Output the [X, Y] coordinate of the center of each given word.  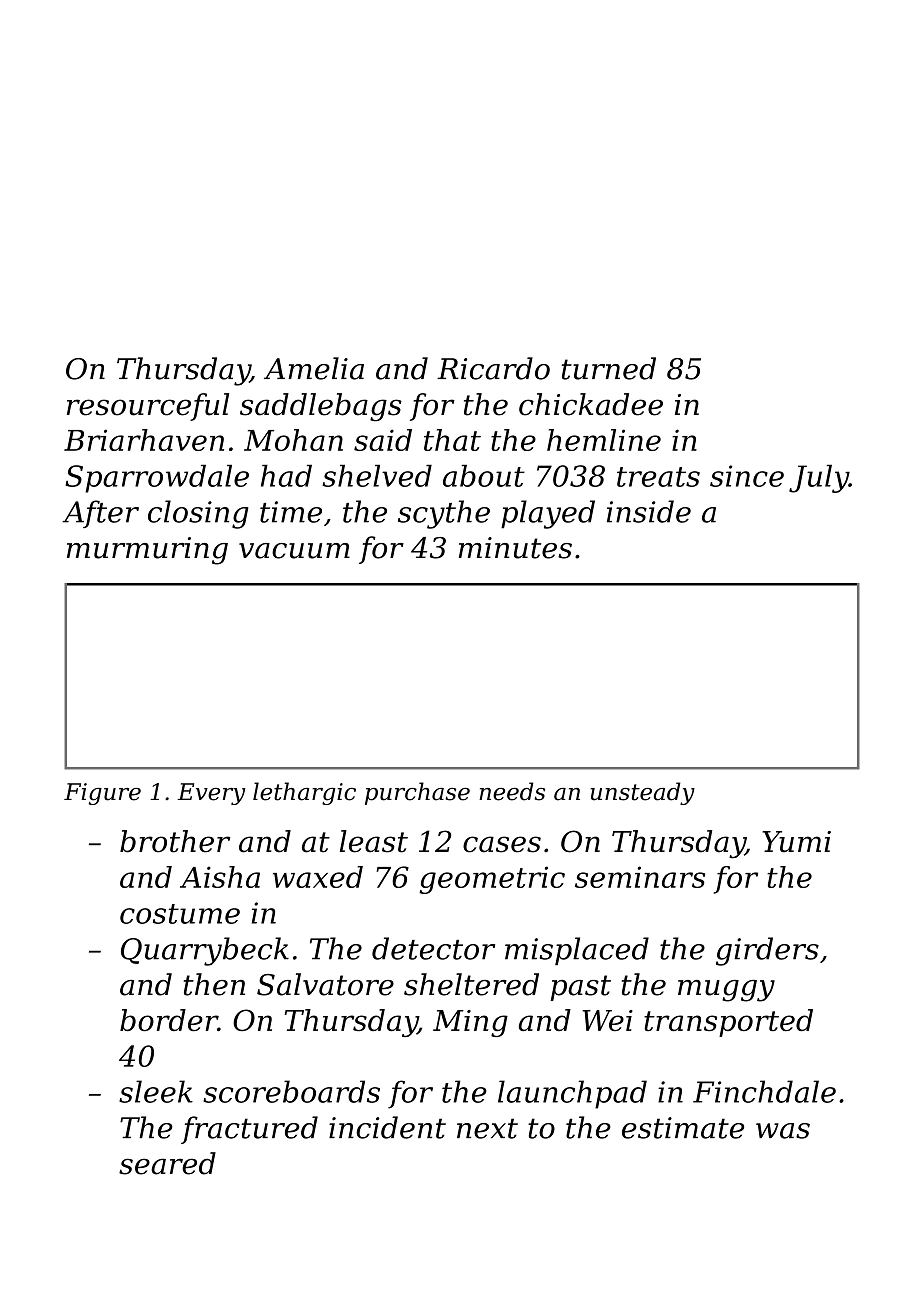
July [819, 479]
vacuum [294, 551]
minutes [515, 548]
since [747, 476]
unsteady [642, 793]
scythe [444, 514]
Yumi [796, 842]
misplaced [577, 951]
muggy [726, 991]
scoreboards [291, 1091]
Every [211, 794]
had [286, 476]
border [169, 1020]
